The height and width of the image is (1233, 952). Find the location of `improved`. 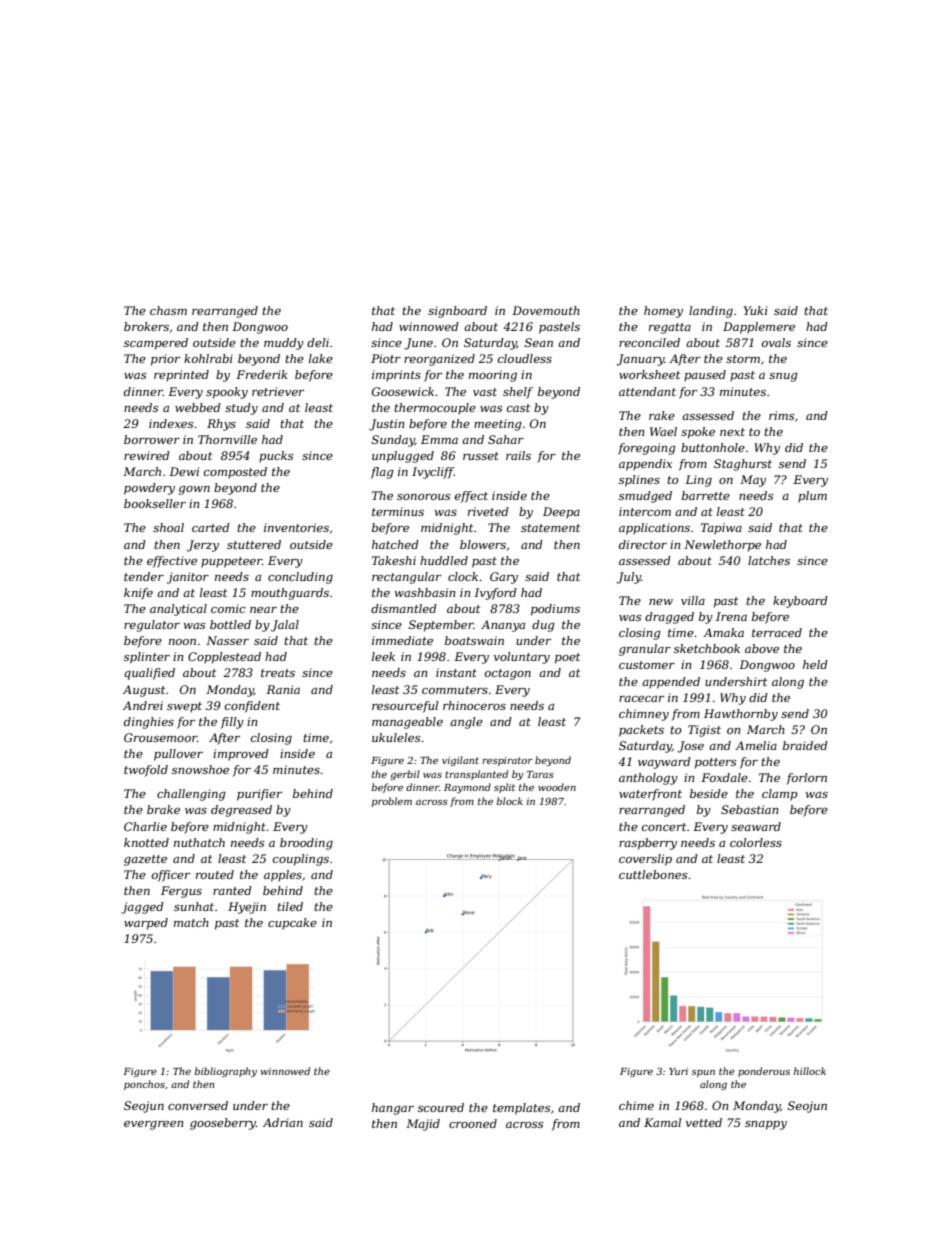

improved is located at coordinates (241, 755).
